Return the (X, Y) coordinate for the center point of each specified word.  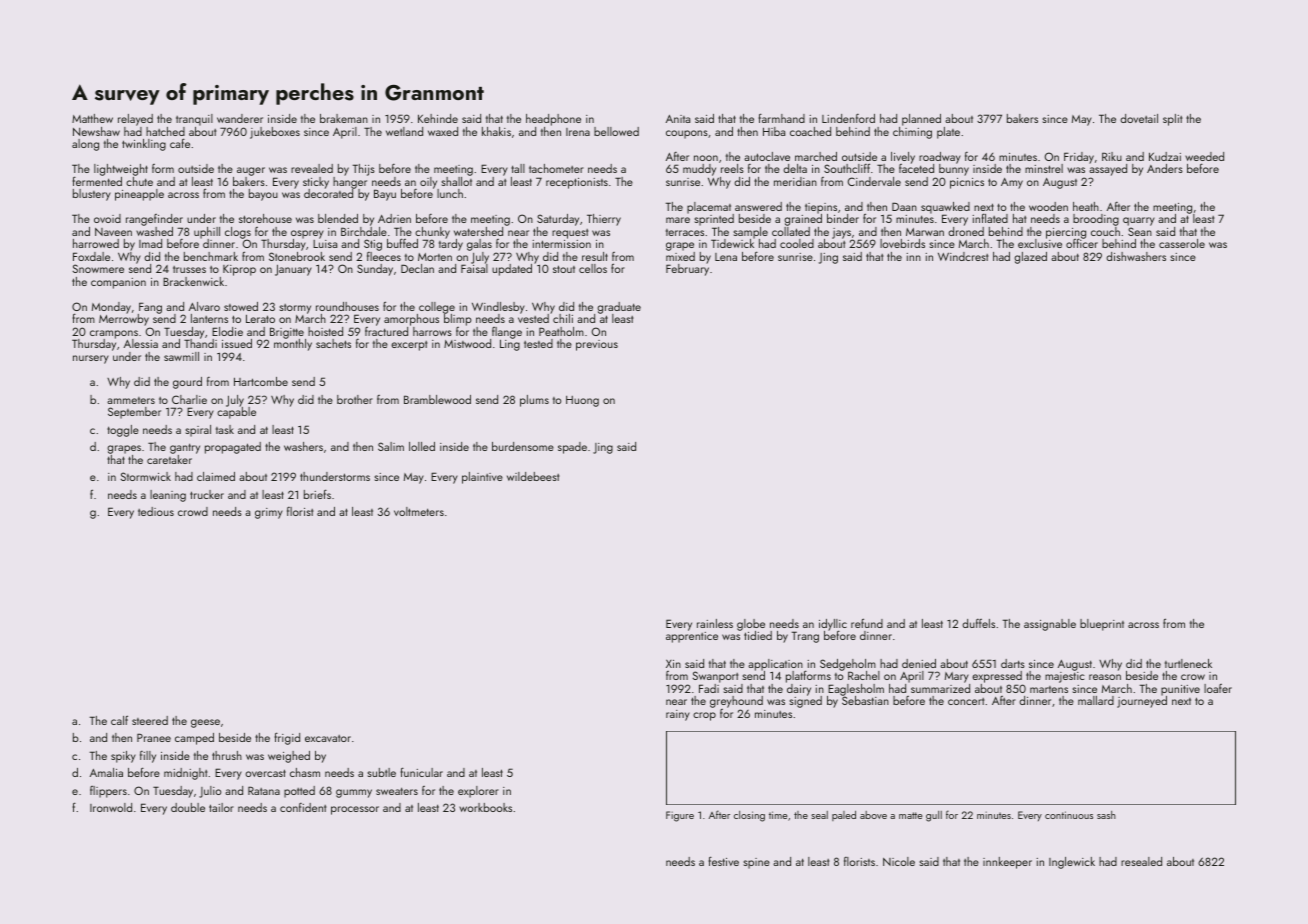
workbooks (485, 807)
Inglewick (1072, 863)
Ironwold (111, 807)
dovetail (1139, 118)
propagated (233, 448)
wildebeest (533, 476)
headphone (553, 120)
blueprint (1102, 625)
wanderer (240, 118)
